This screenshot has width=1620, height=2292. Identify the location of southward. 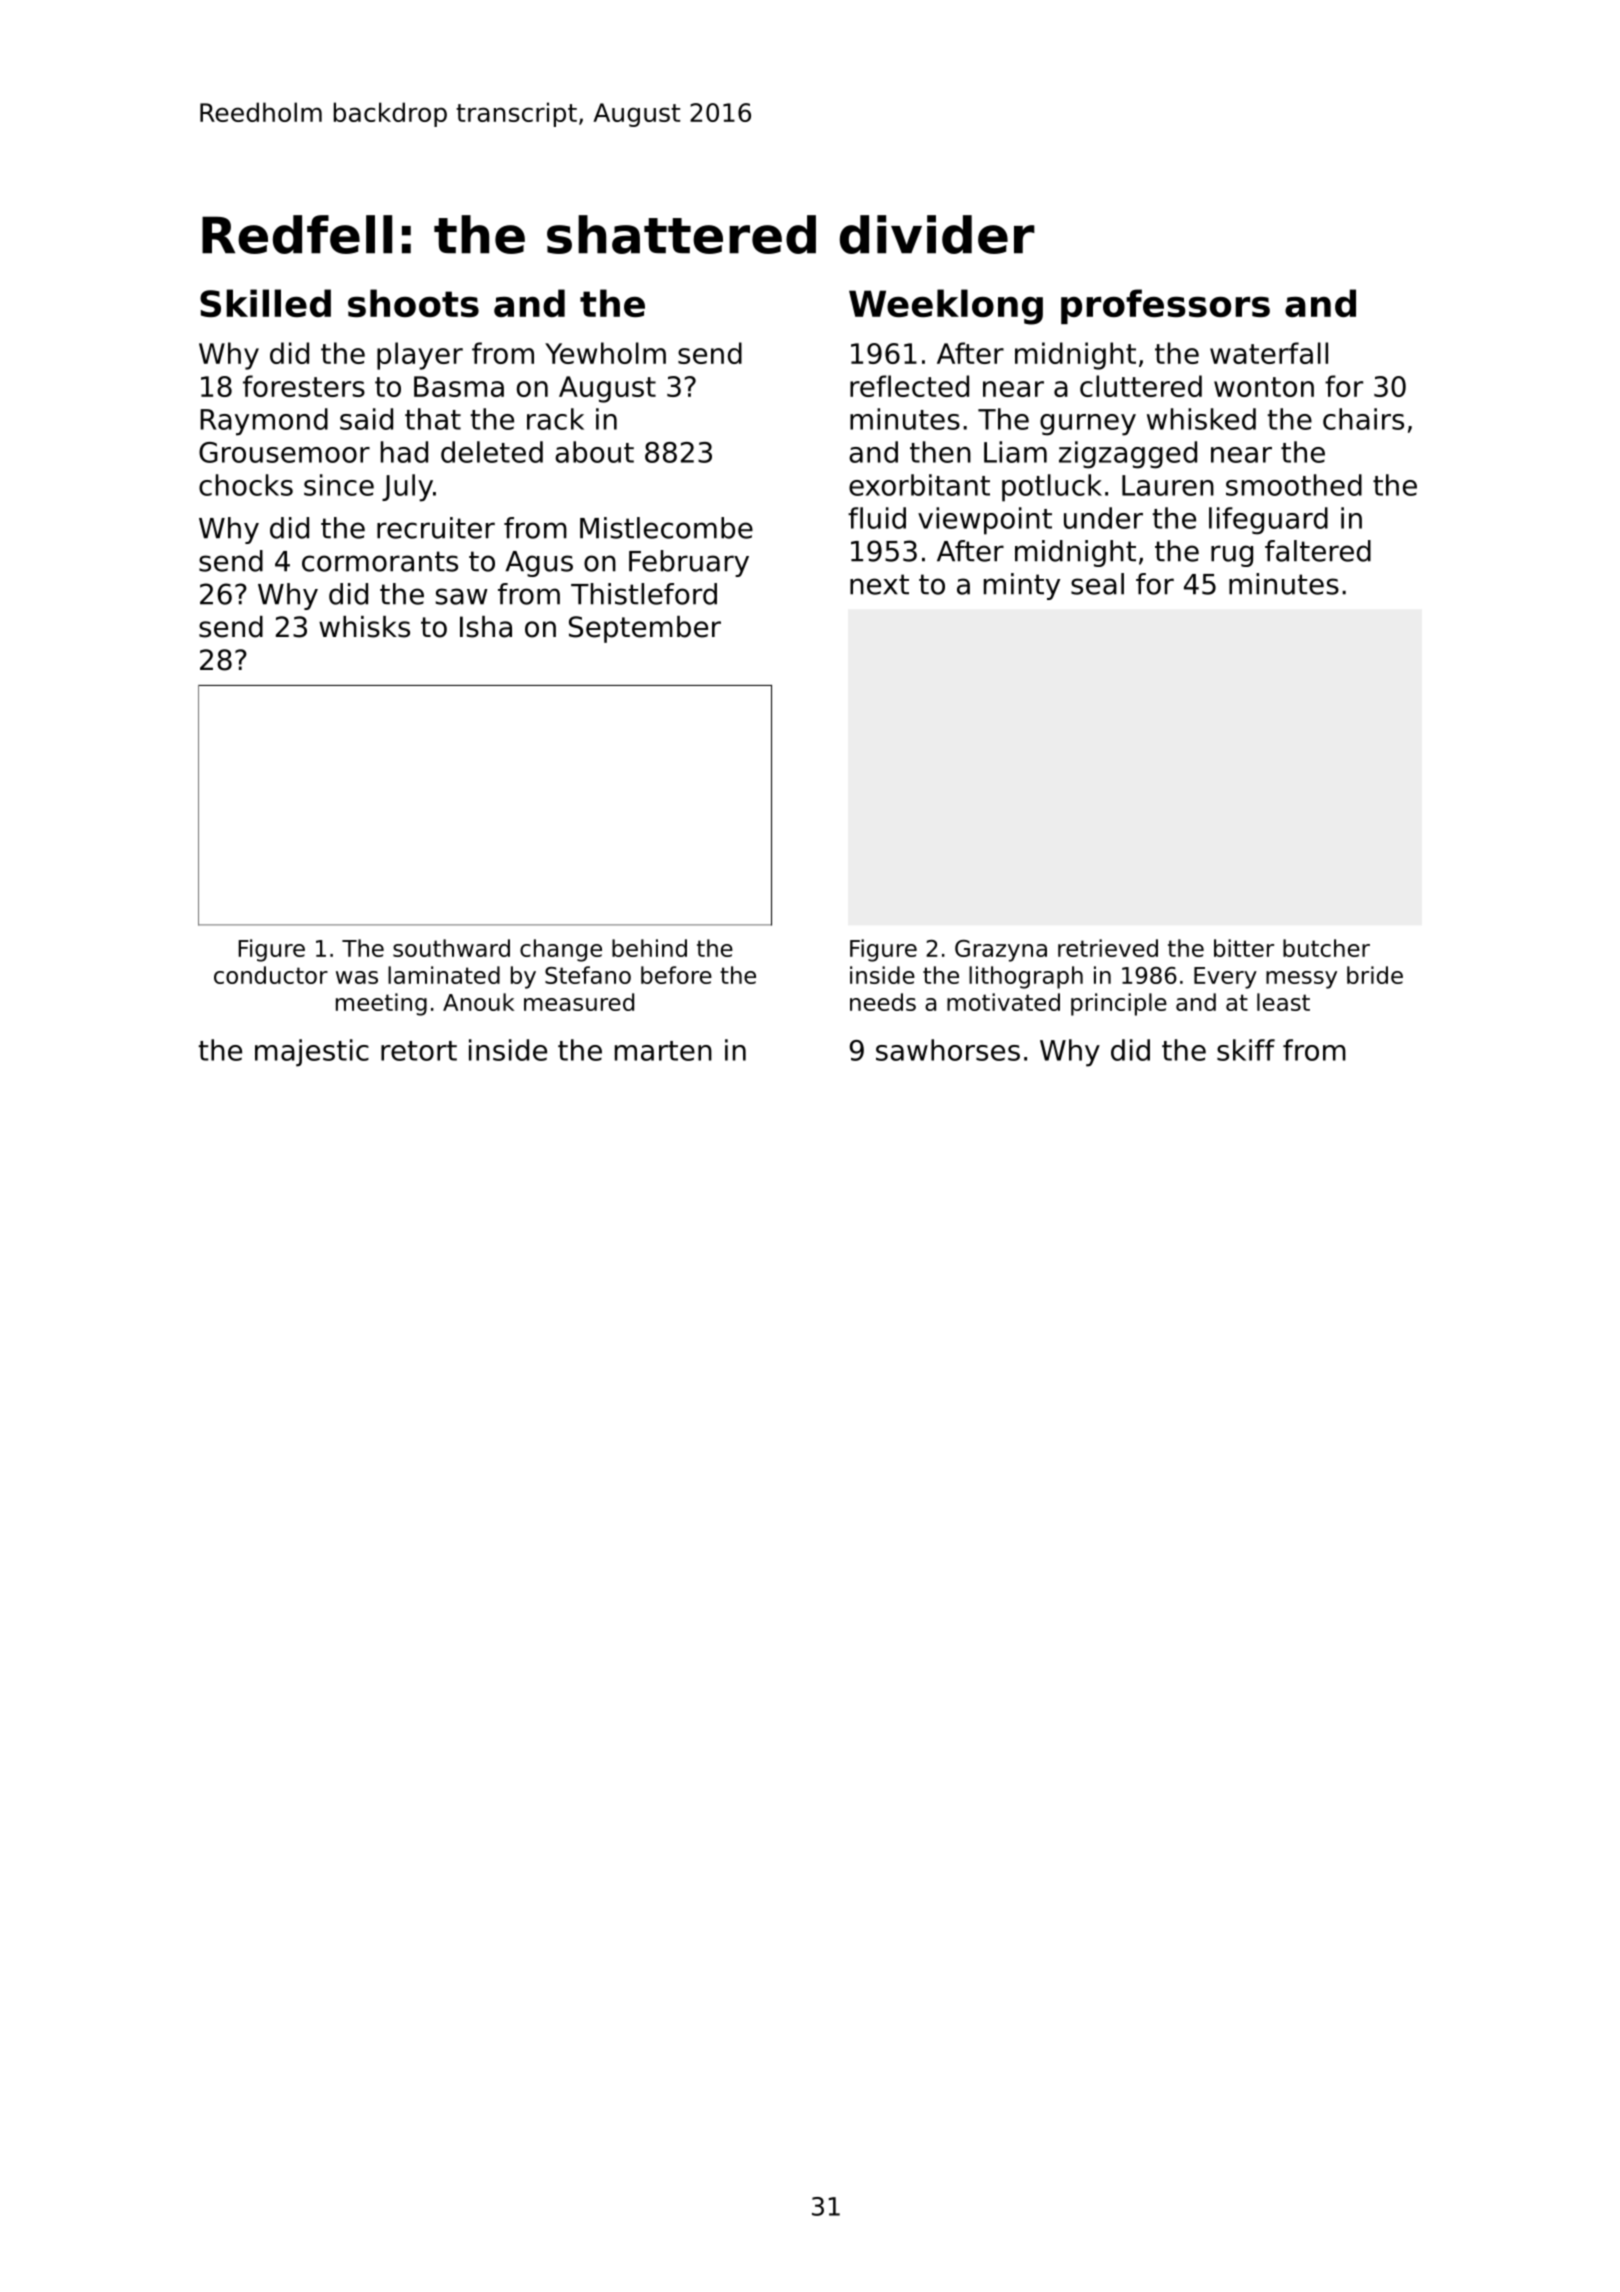
(451, 948).
